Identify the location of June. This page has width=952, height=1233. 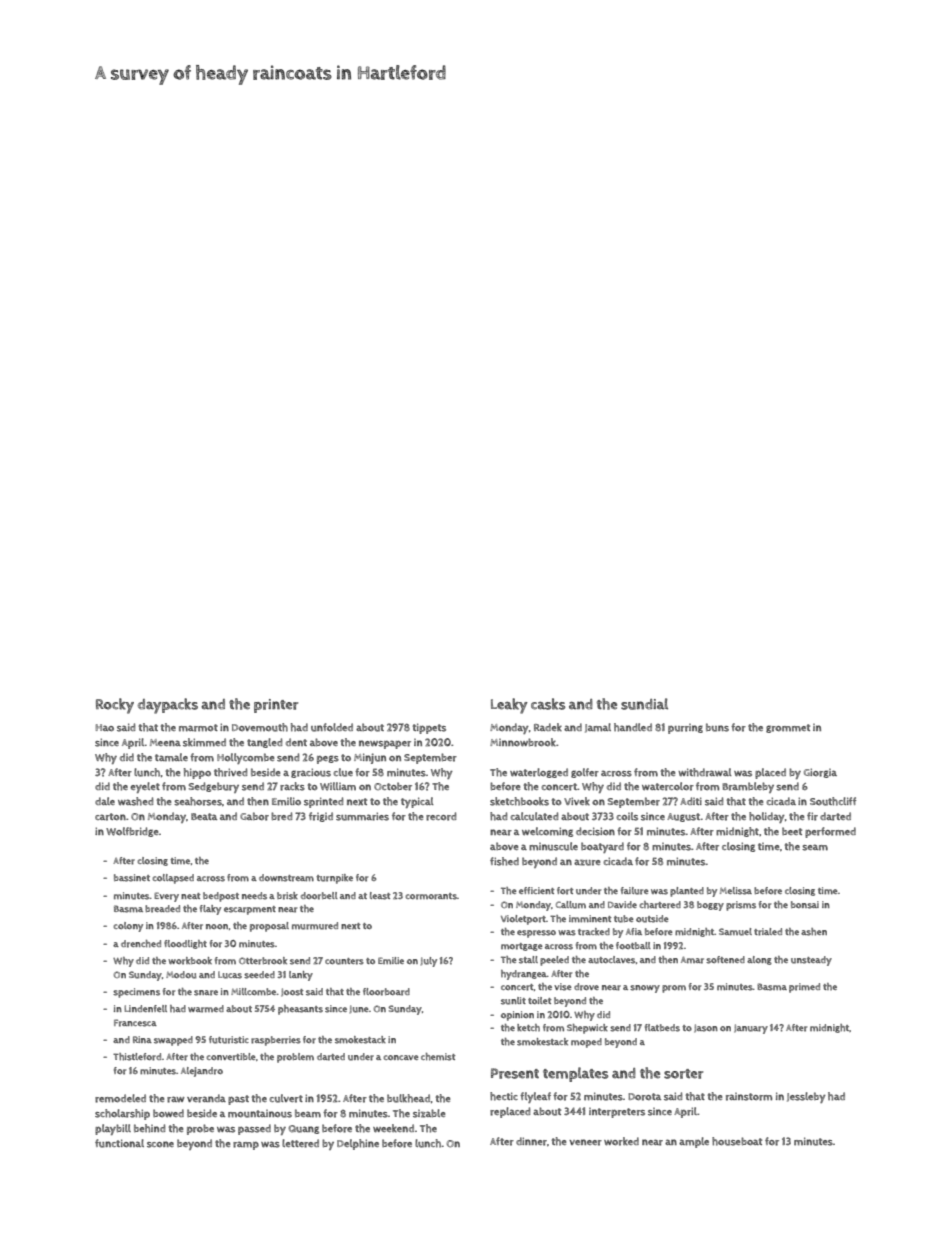
(359, 1009).
